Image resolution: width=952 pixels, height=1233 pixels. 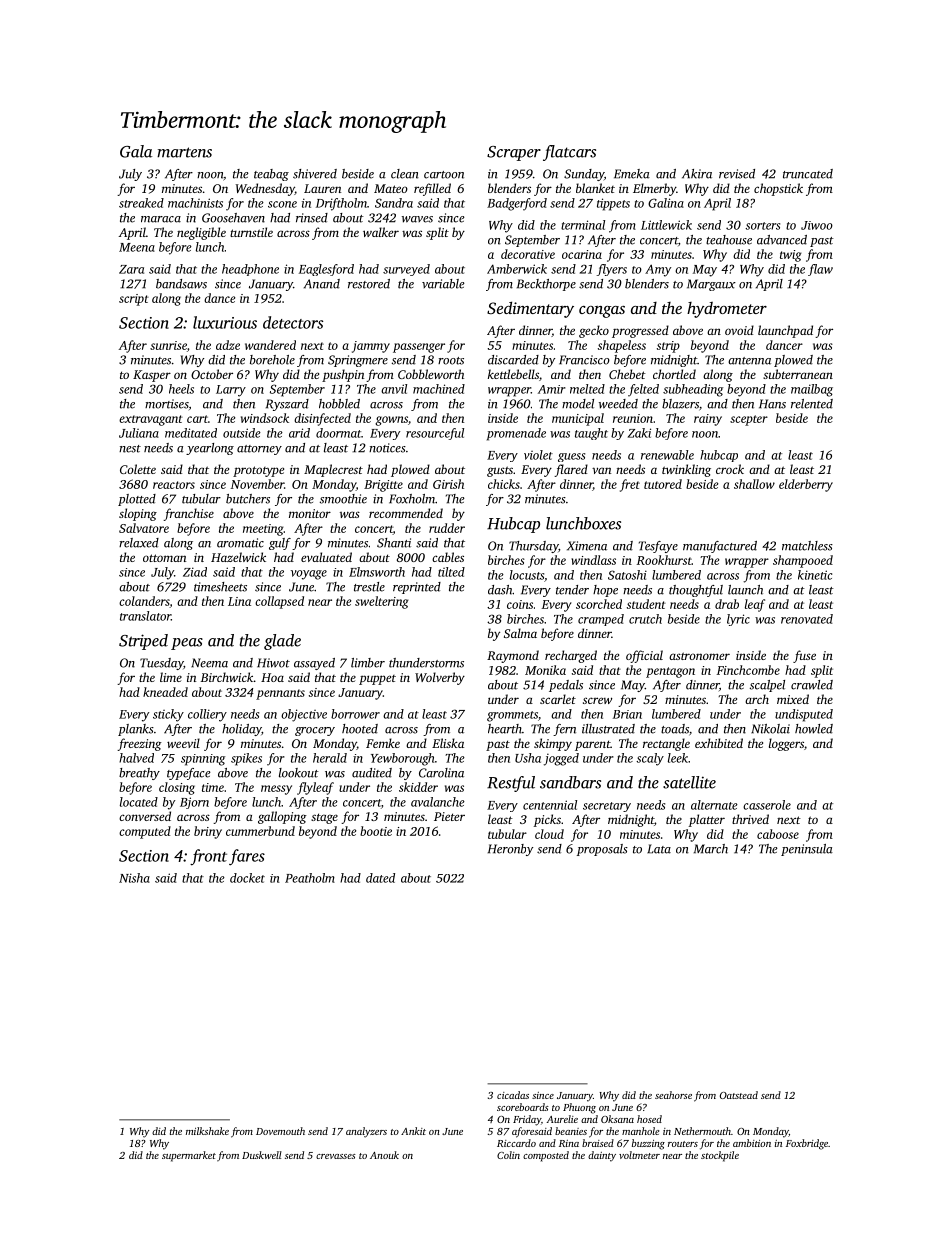 What do you see at coordinates (138, 514) in the screenshot?
I see `sloping` at bounding box center [138, 514].
